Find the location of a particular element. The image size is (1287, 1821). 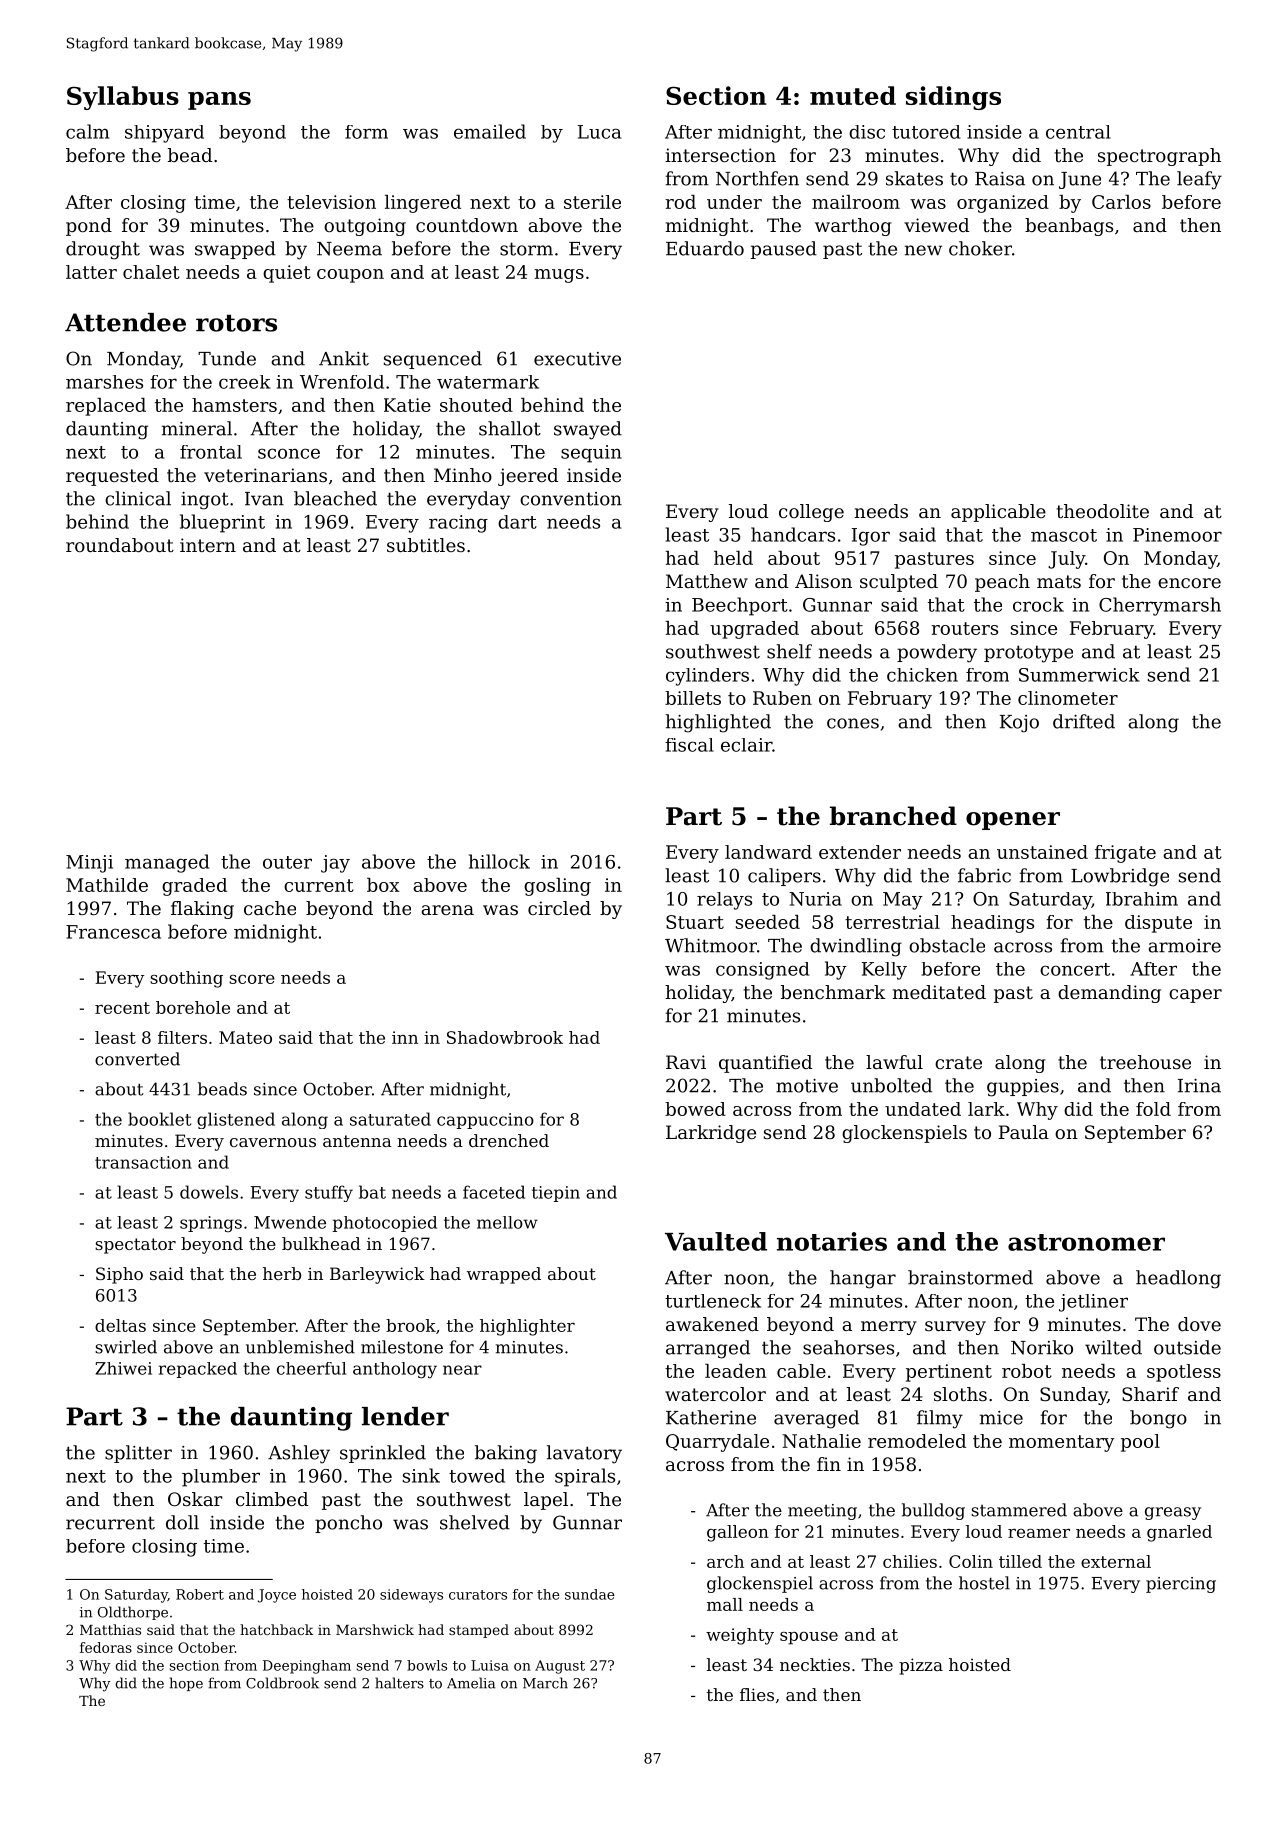

hangar is located at coordinates (863, 1279).
